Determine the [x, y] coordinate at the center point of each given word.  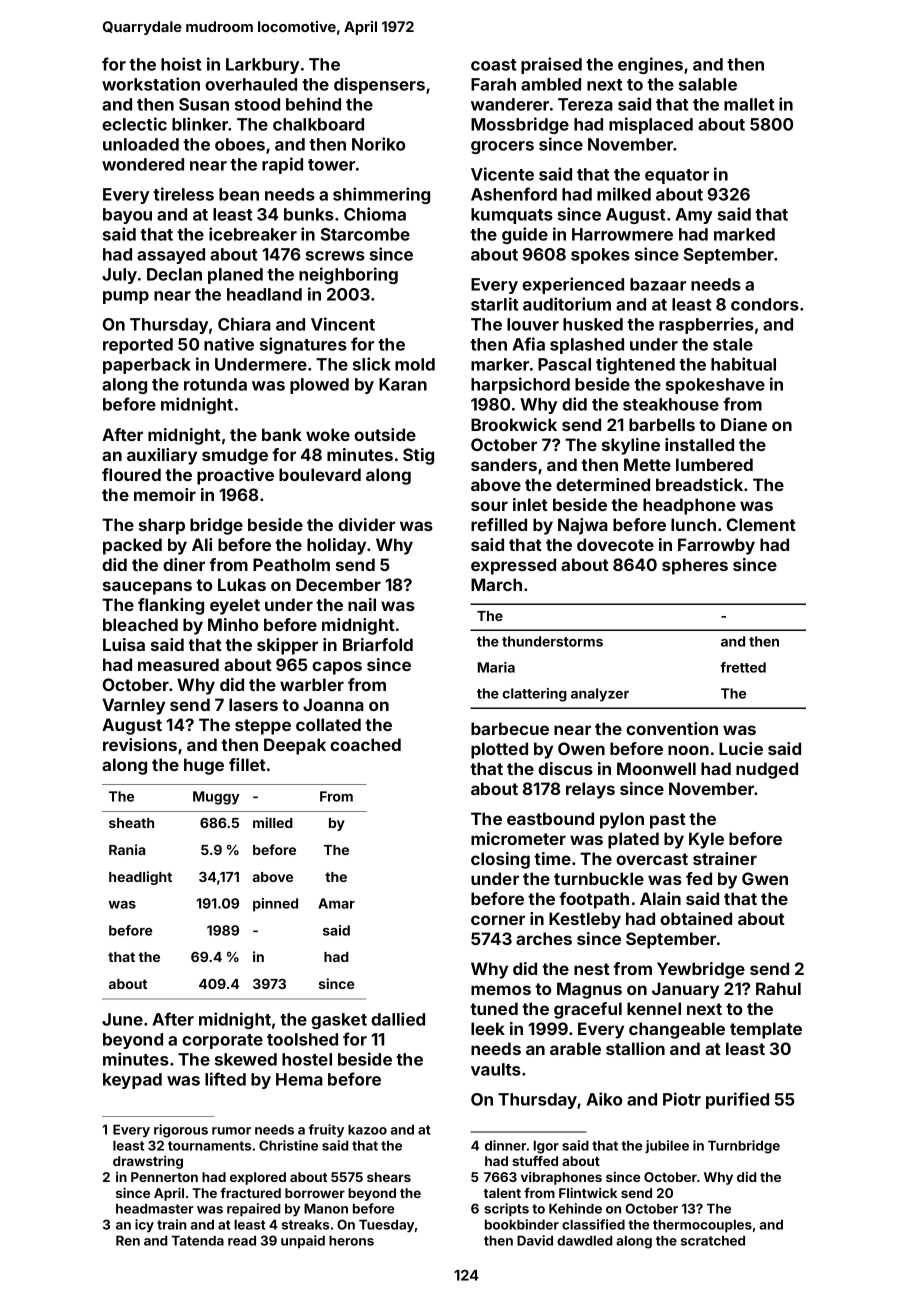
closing [500, 860]
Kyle [706, 840]
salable [708, 84]
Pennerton [164, 1177]
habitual [743, 364]
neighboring [348, 275]
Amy [693, 216]
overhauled [251, 84]
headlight [140, 878]
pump [126, 297]
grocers [502, 147]
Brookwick [514, 424]
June [122, 1019]
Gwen [765, 878]
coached [365, 744]
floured [131, 474]
